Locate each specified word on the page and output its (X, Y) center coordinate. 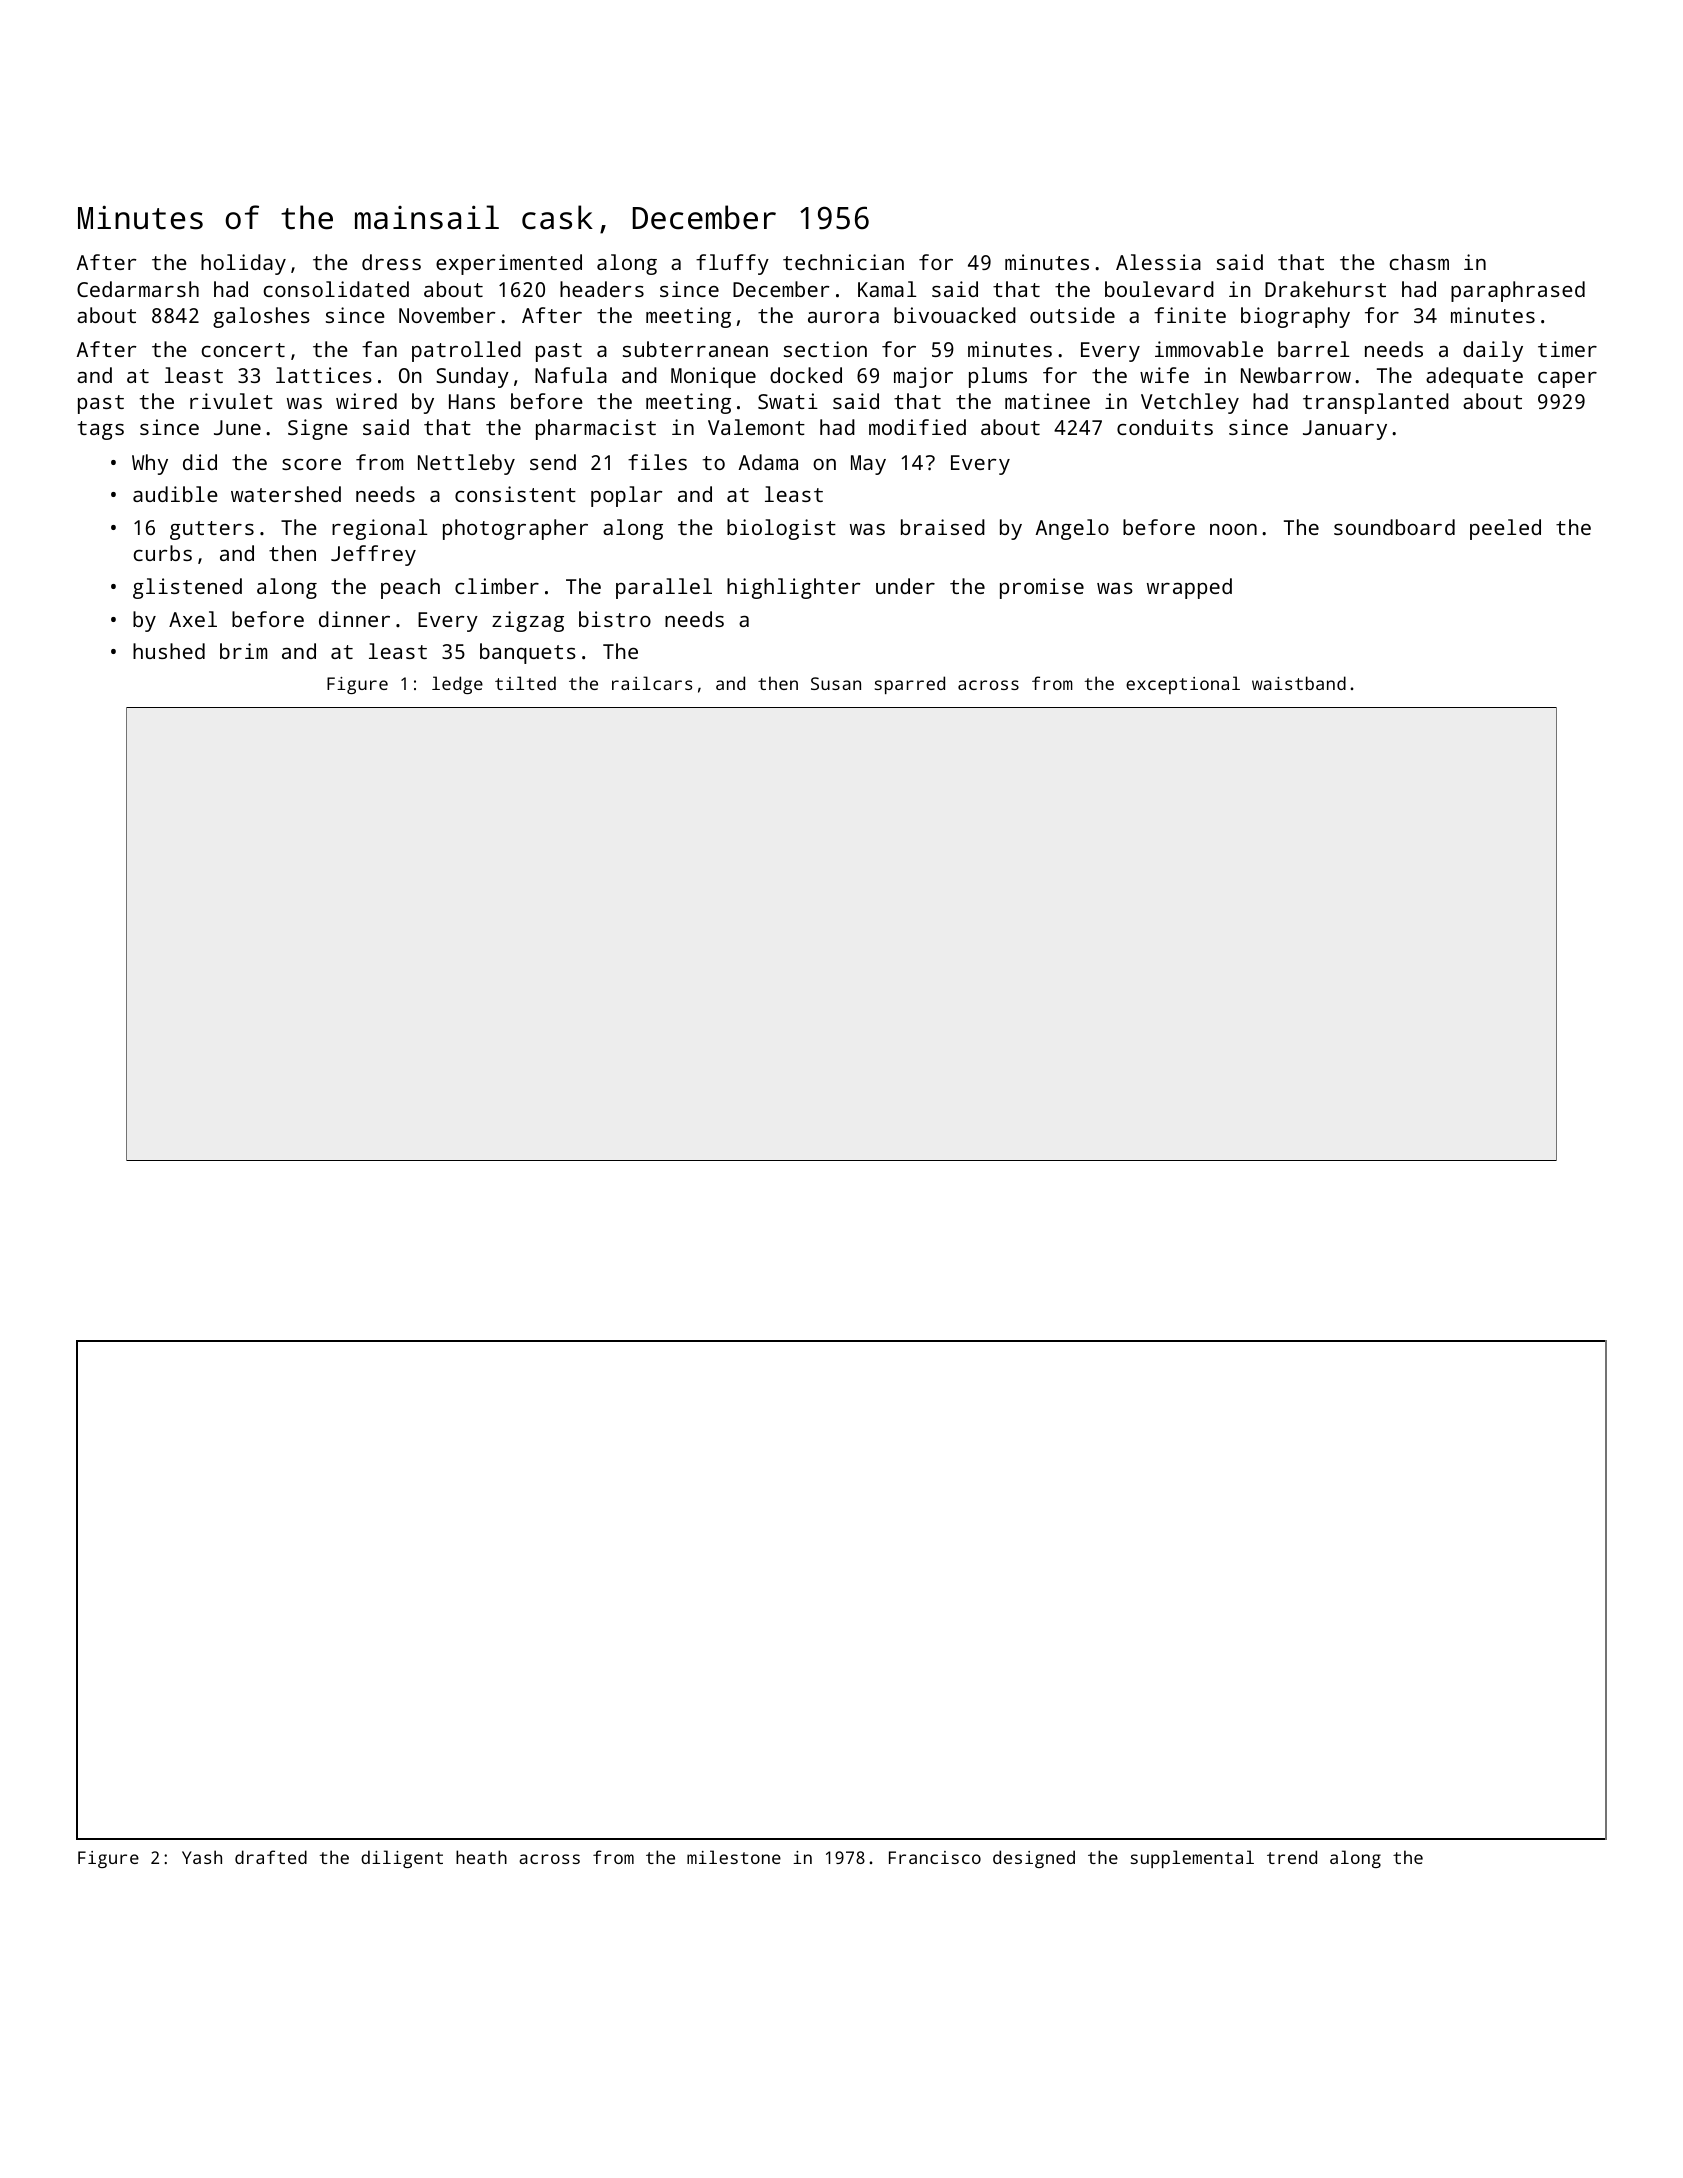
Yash (202, 1857)
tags (101, 430)
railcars (652, 683)
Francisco (935, 1857)
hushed (169, 651)
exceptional (1183, 685)
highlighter (794, 588)
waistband (1299, 683)
